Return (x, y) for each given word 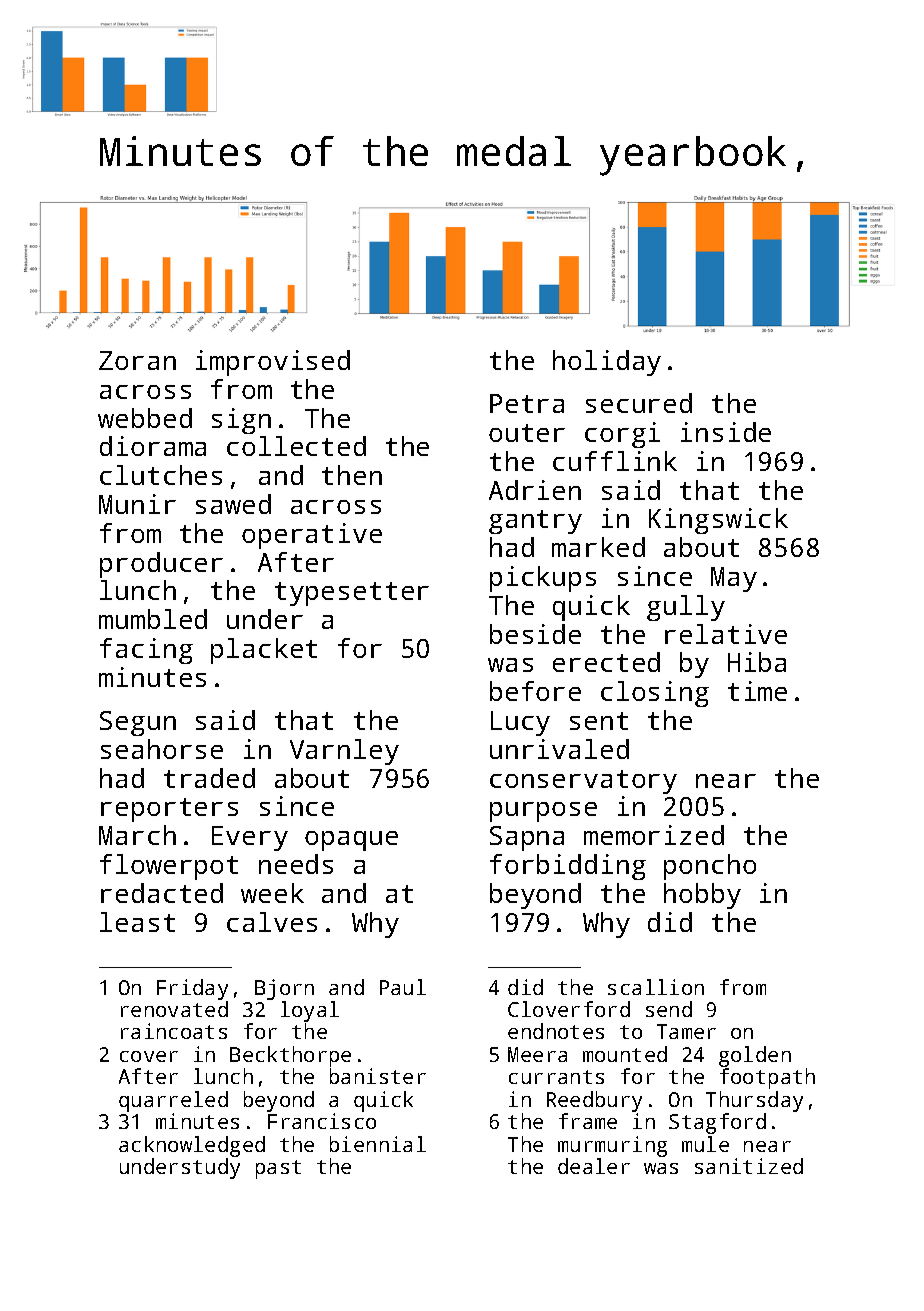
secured (639, 403)
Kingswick (718, 521)
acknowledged (192, 1146)
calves (272, 922)
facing (146, 651)
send (669, 1009)
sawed (233, 504)
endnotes (556, 1031)
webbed (145, 418)
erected (606, 662)
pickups (543, 579)
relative (726, 634)
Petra (527, 403)
